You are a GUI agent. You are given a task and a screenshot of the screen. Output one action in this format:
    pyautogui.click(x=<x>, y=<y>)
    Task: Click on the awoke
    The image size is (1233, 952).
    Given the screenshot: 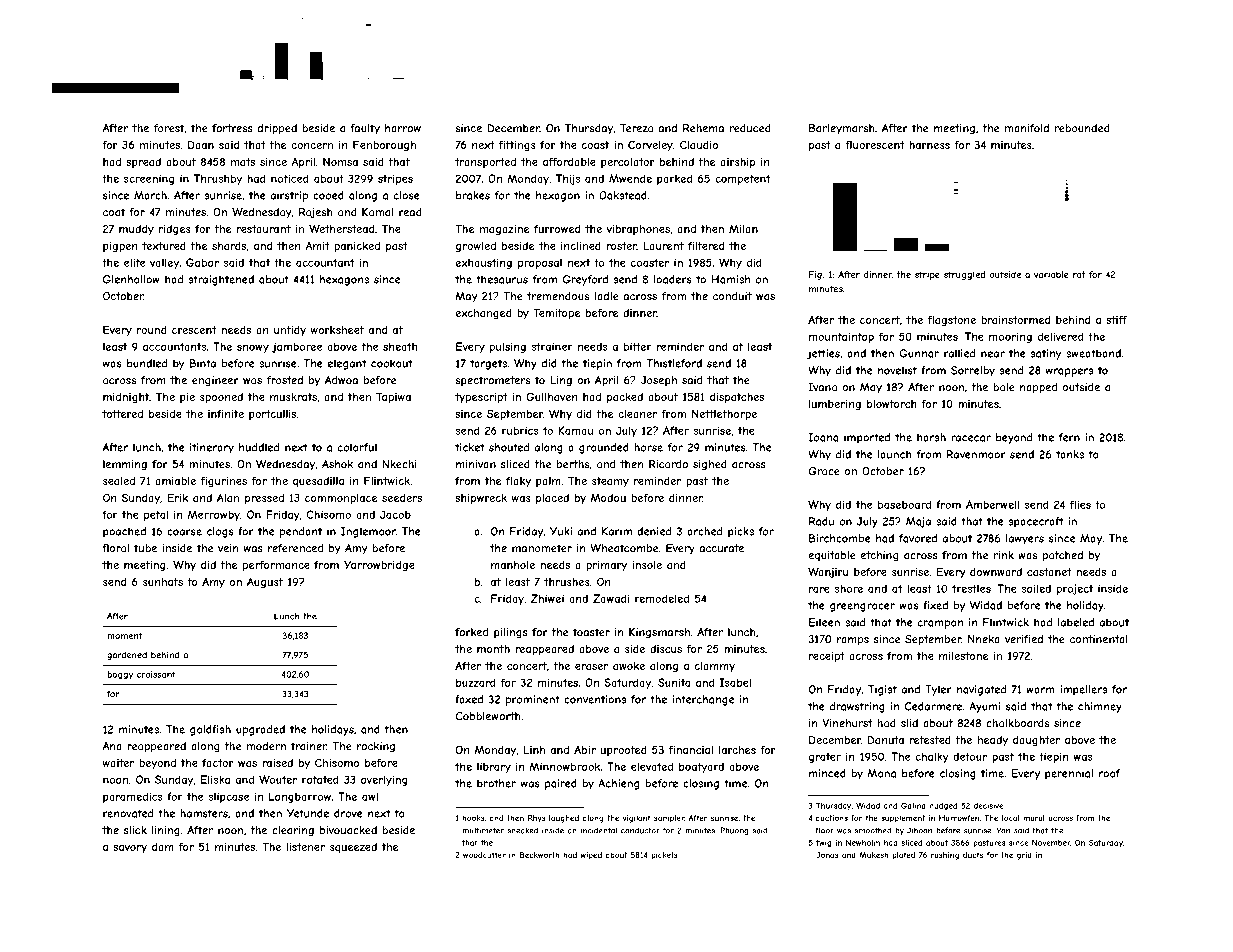 What is the action you would take?
    pyautogui.click(x=629, y=666)
